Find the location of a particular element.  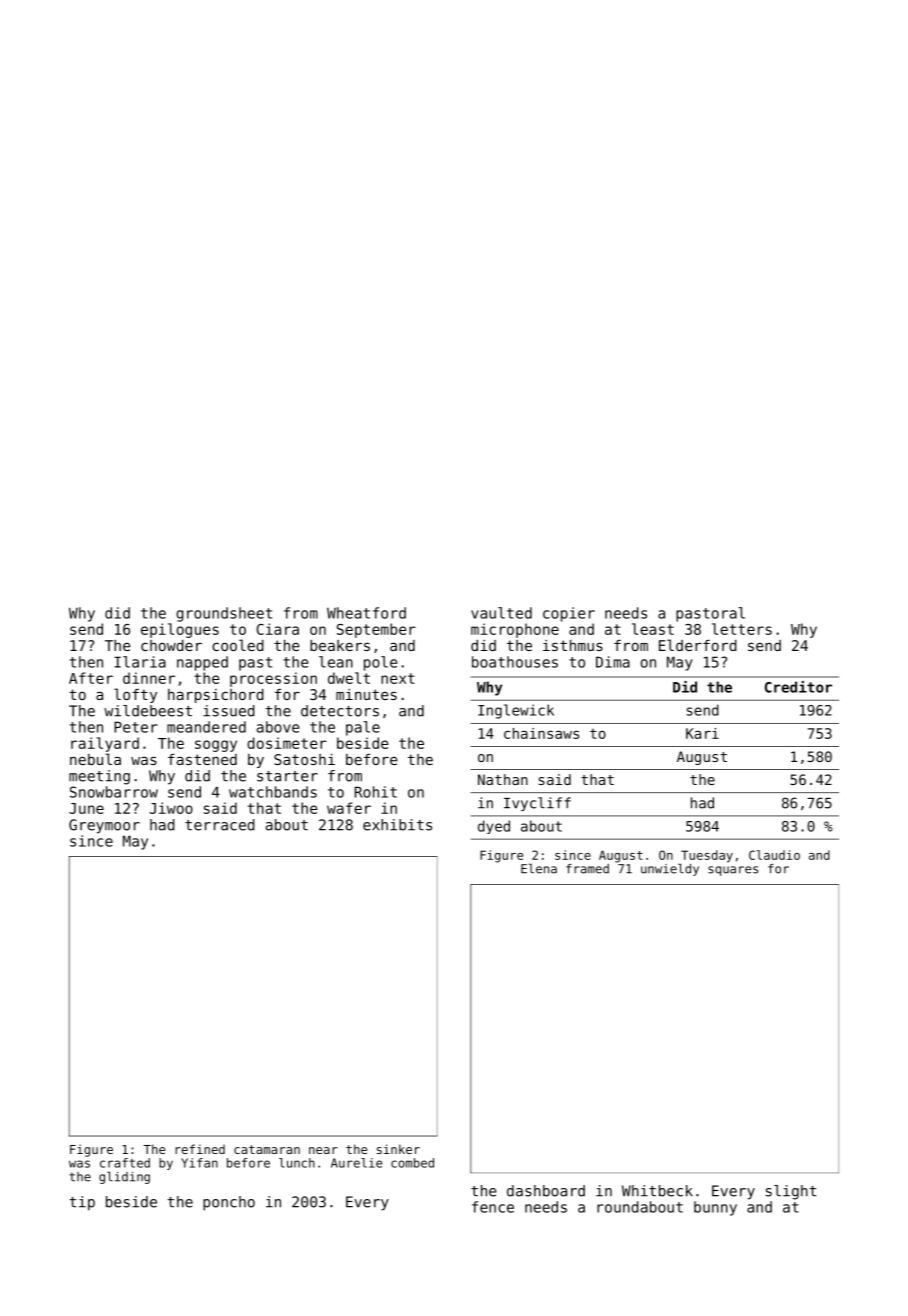

letters is located at coordinates (742, 629).
